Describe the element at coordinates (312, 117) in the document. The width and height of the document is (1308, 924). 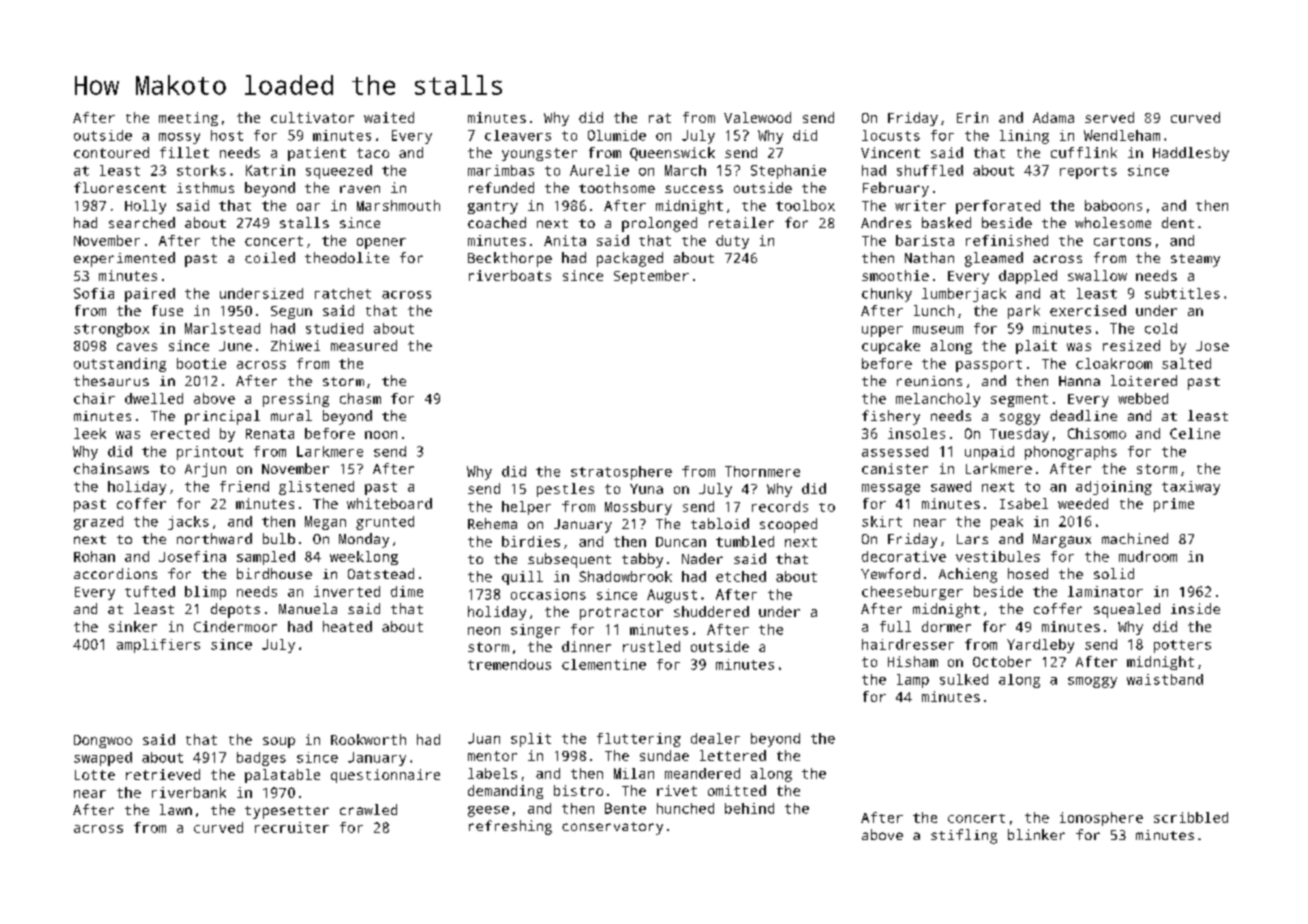
I see `cultivator` at that location.
